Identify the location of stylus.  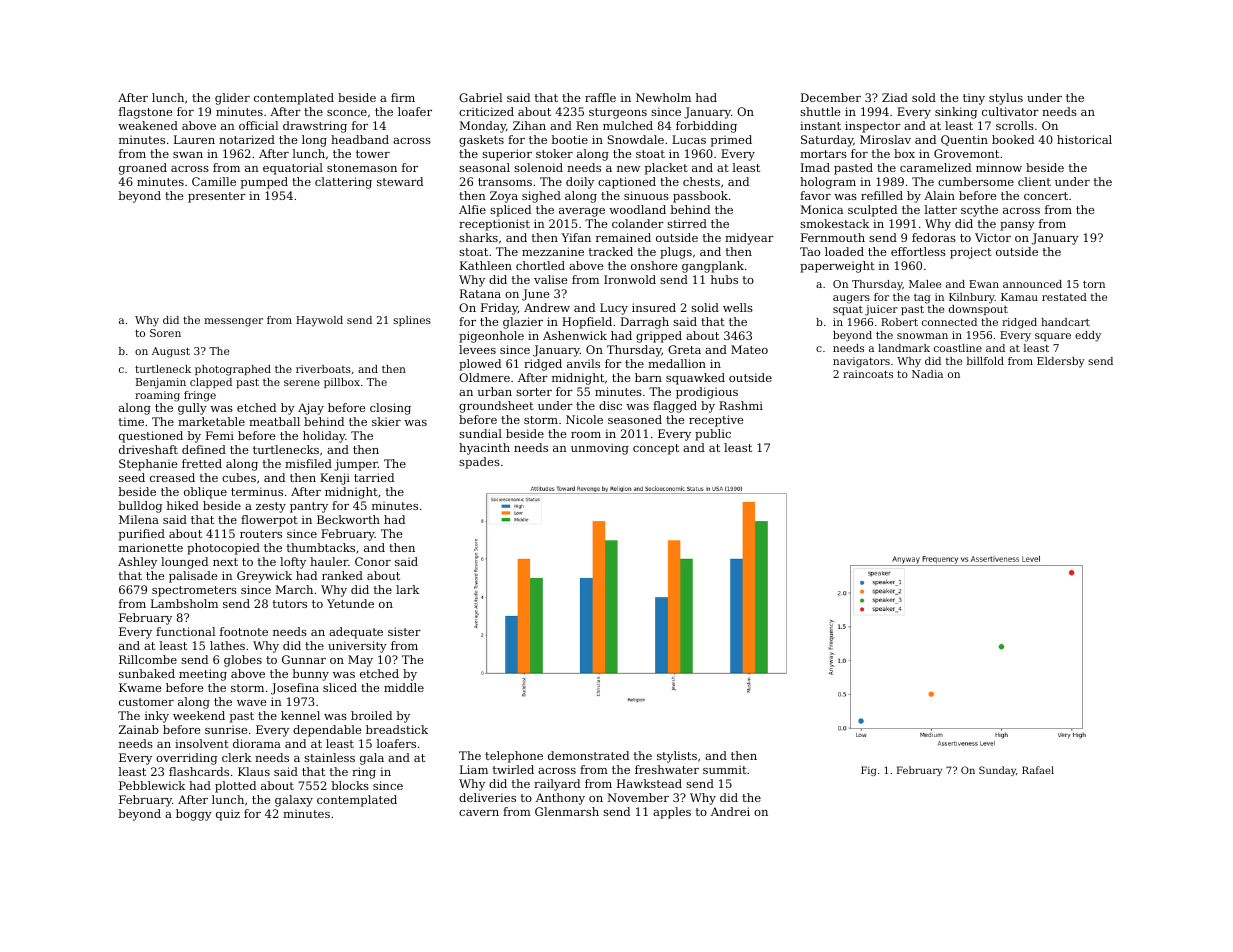
(1006, 99).
